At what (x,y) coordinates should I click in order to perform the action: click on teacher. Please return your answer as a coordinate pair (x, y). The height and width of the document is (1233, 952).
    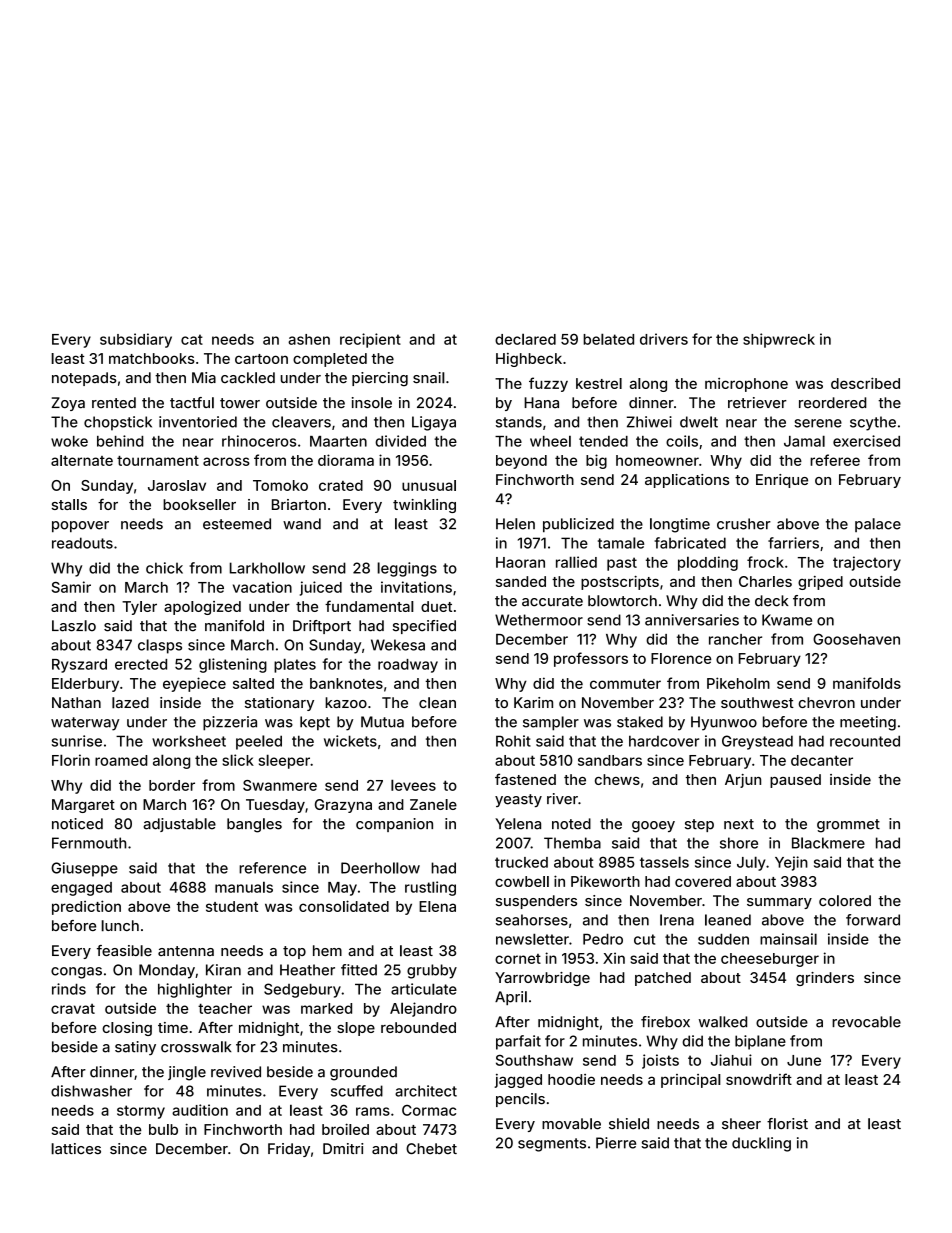
    Looking at the image, I should click on (225, 1008).
